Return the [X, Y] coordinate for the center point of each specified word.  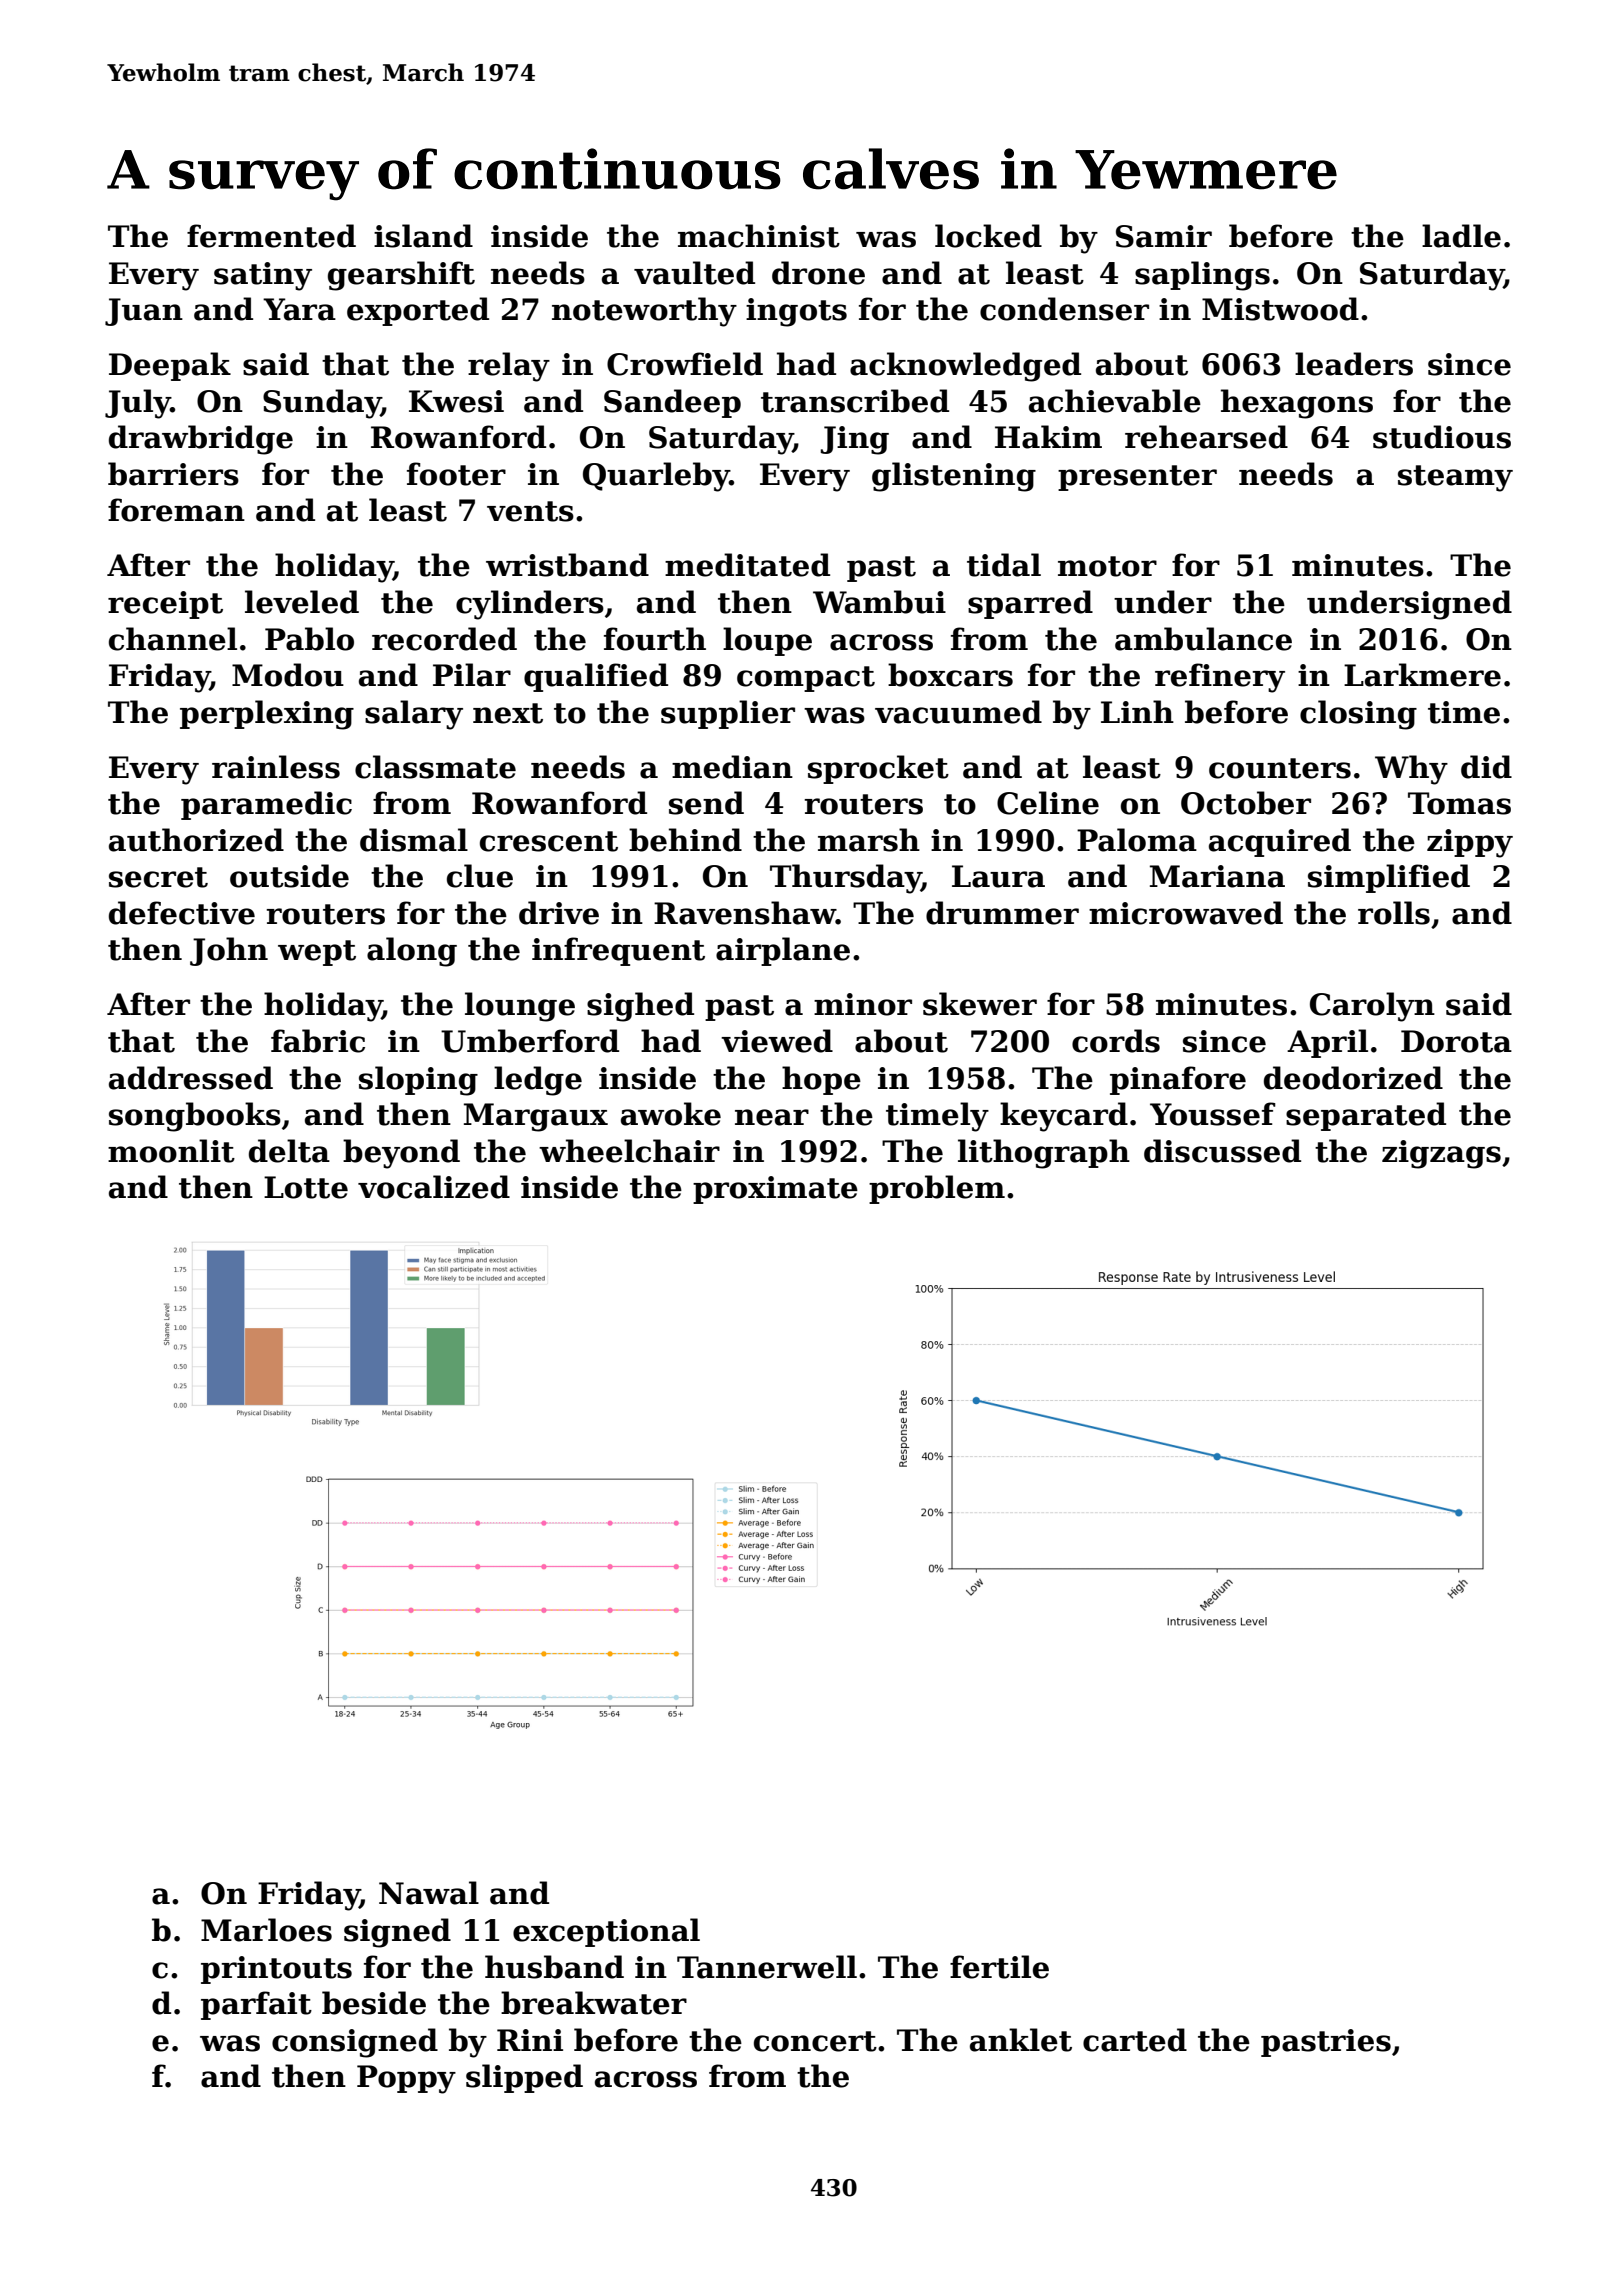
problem [937, 1189]
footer [456, 474]
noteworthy [644, 312]
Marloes [266, 1930]
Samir [1164, 236]
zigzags [1441, 1154]
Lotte [306, 1187]
